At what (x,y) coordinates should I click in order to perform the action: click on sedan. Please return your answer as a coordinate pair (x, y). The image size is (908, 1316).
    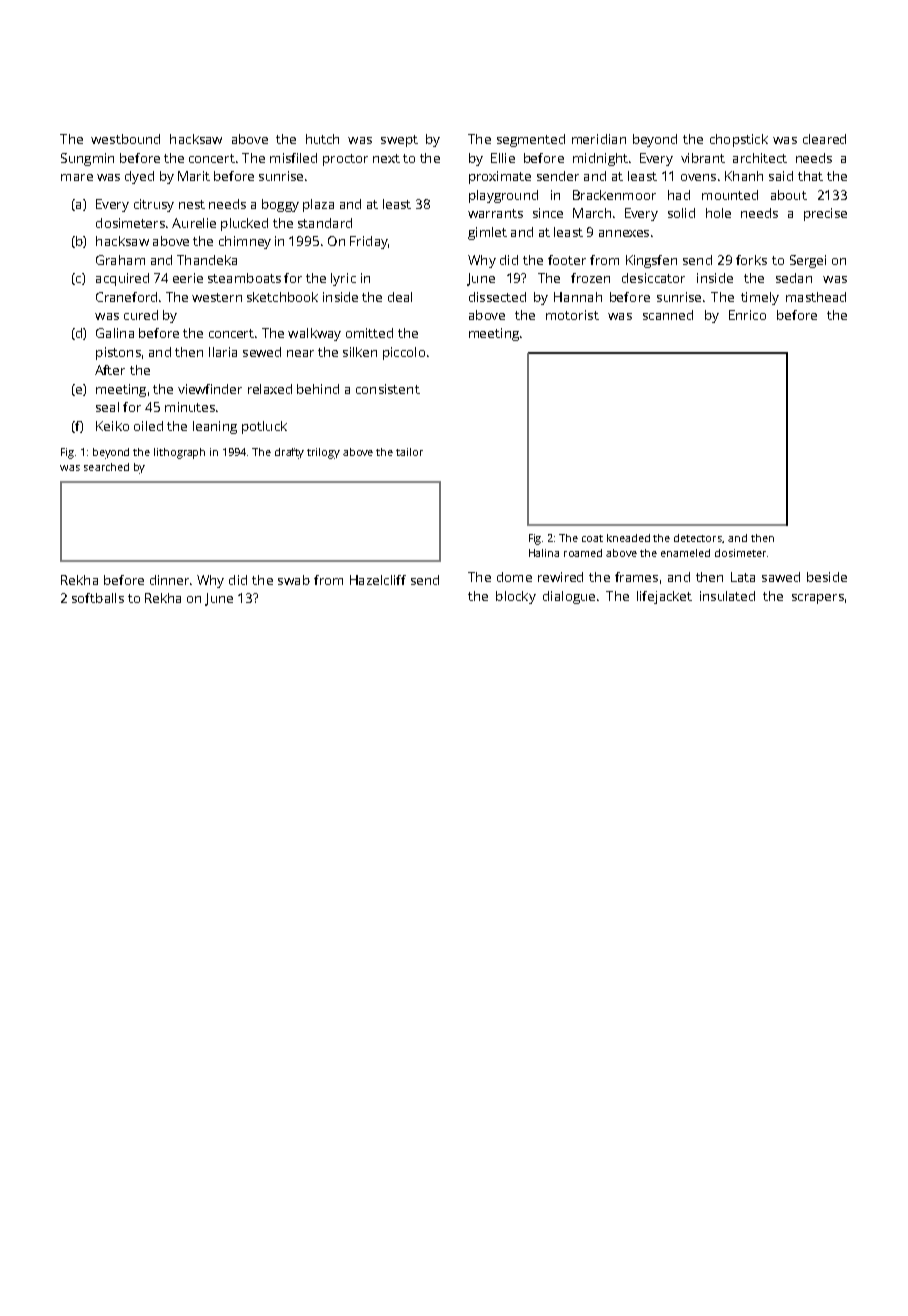
    Looking at the image, I should click on (794, 278).
